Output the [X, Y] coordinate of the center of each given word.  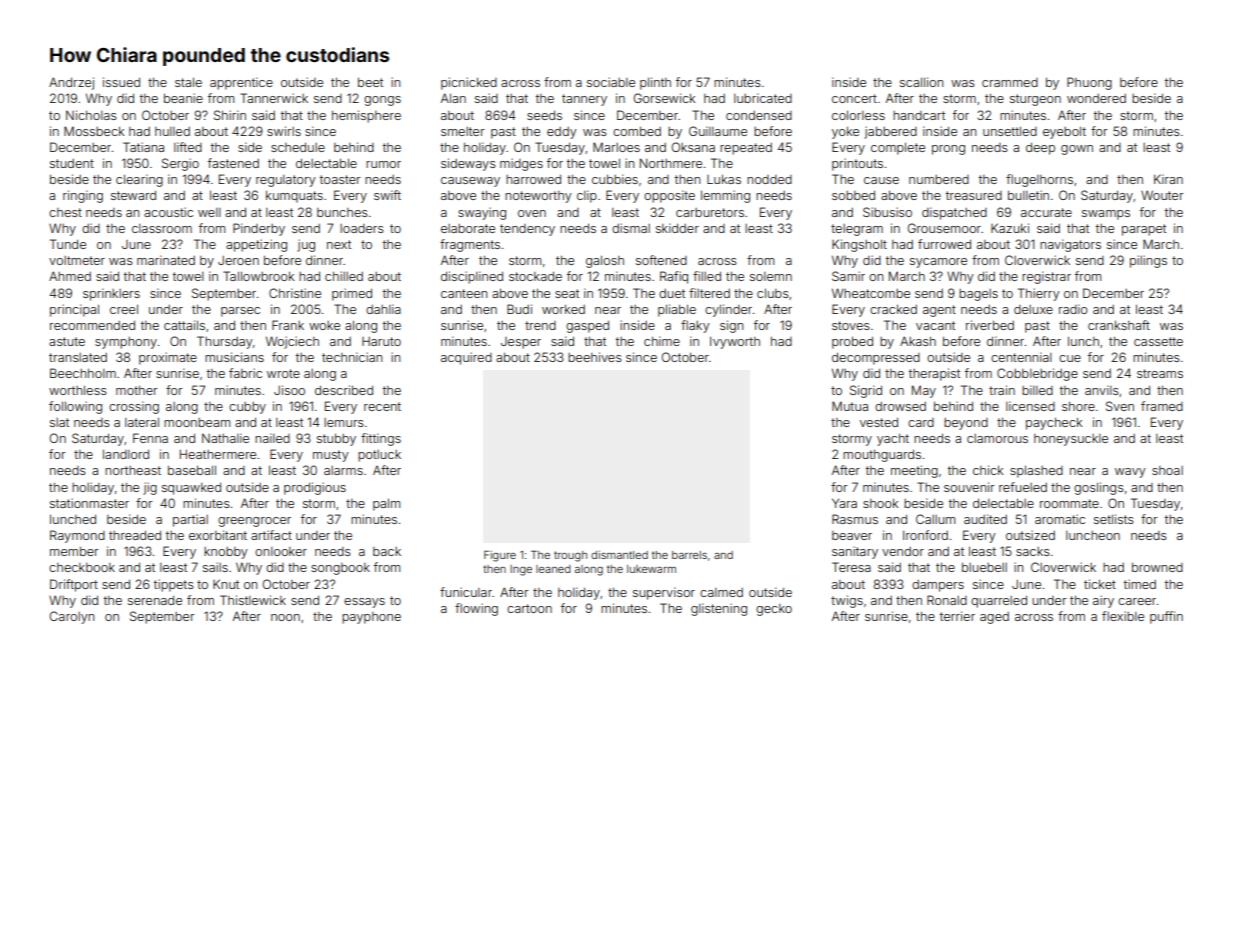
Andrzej [71, 83]
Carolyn [72, 617]
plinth [655, 83]
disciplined [472, 277]
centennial [1021, 357]
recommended [92, 325]
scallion [921, 82]
